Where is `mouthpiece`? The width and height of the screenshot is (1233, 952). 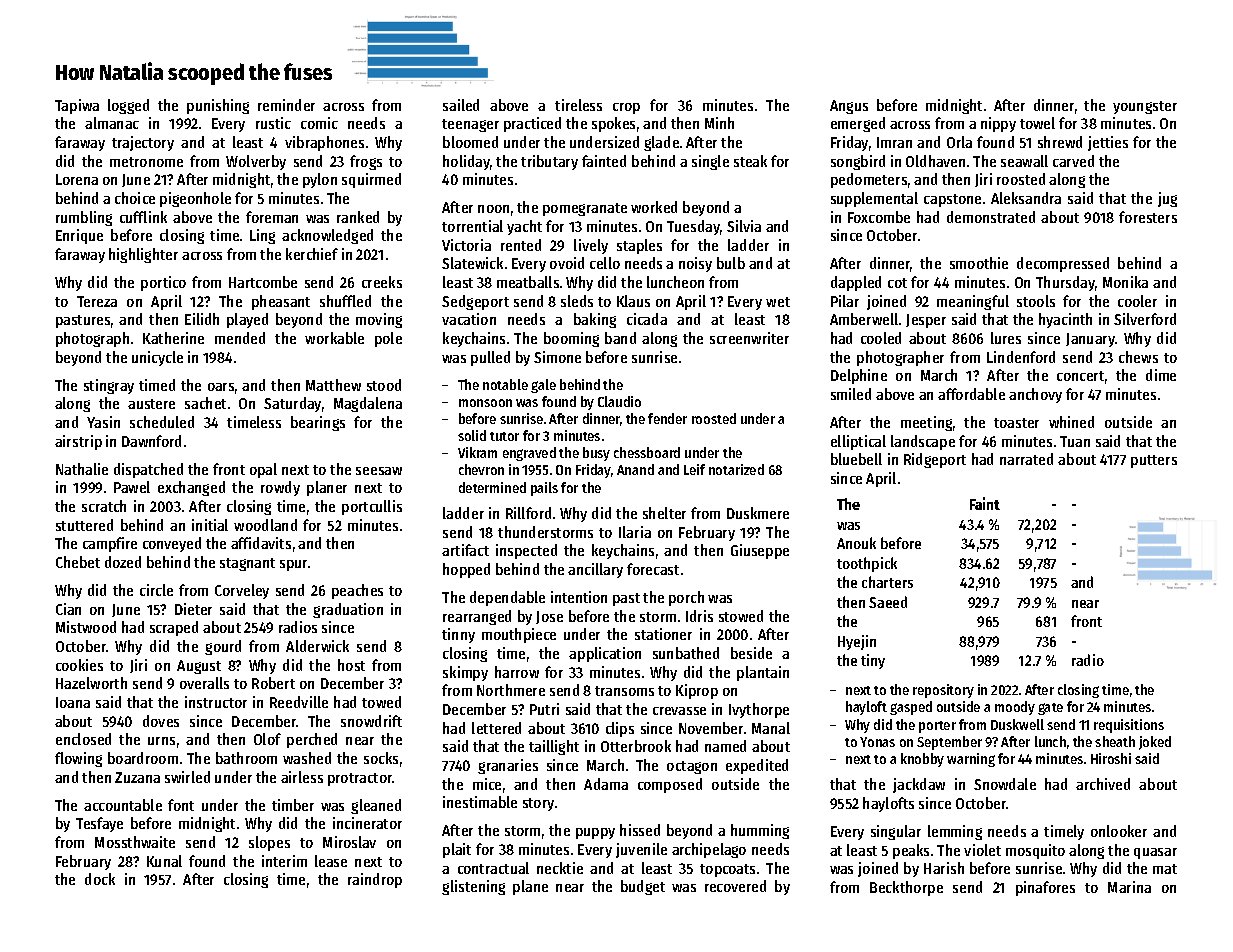
mouthpiece is located at coordinates (519, 635).
